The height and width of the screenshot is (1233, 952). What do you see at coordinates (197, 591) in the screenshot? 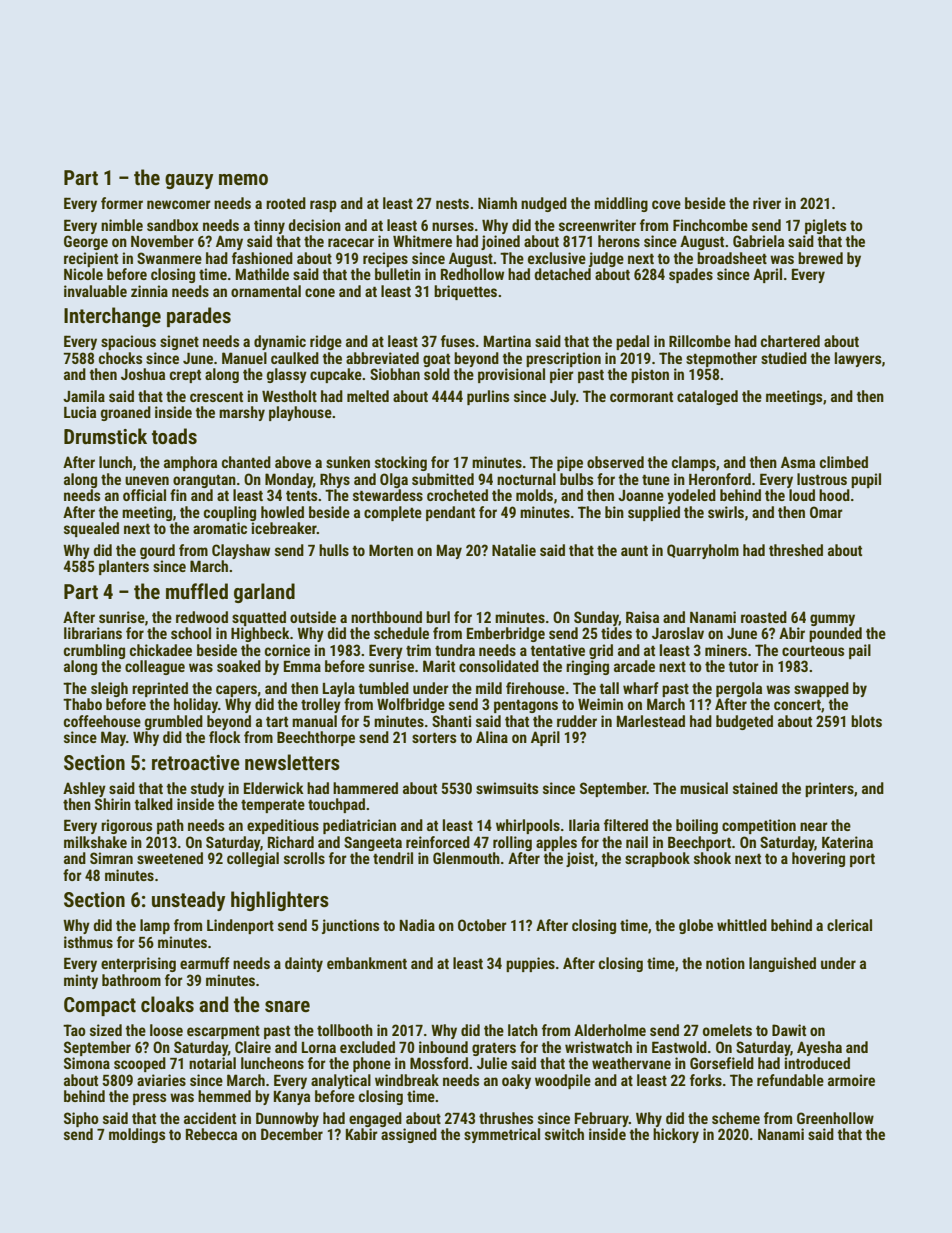
I see `muffled` at bounding box center [197, 591].
